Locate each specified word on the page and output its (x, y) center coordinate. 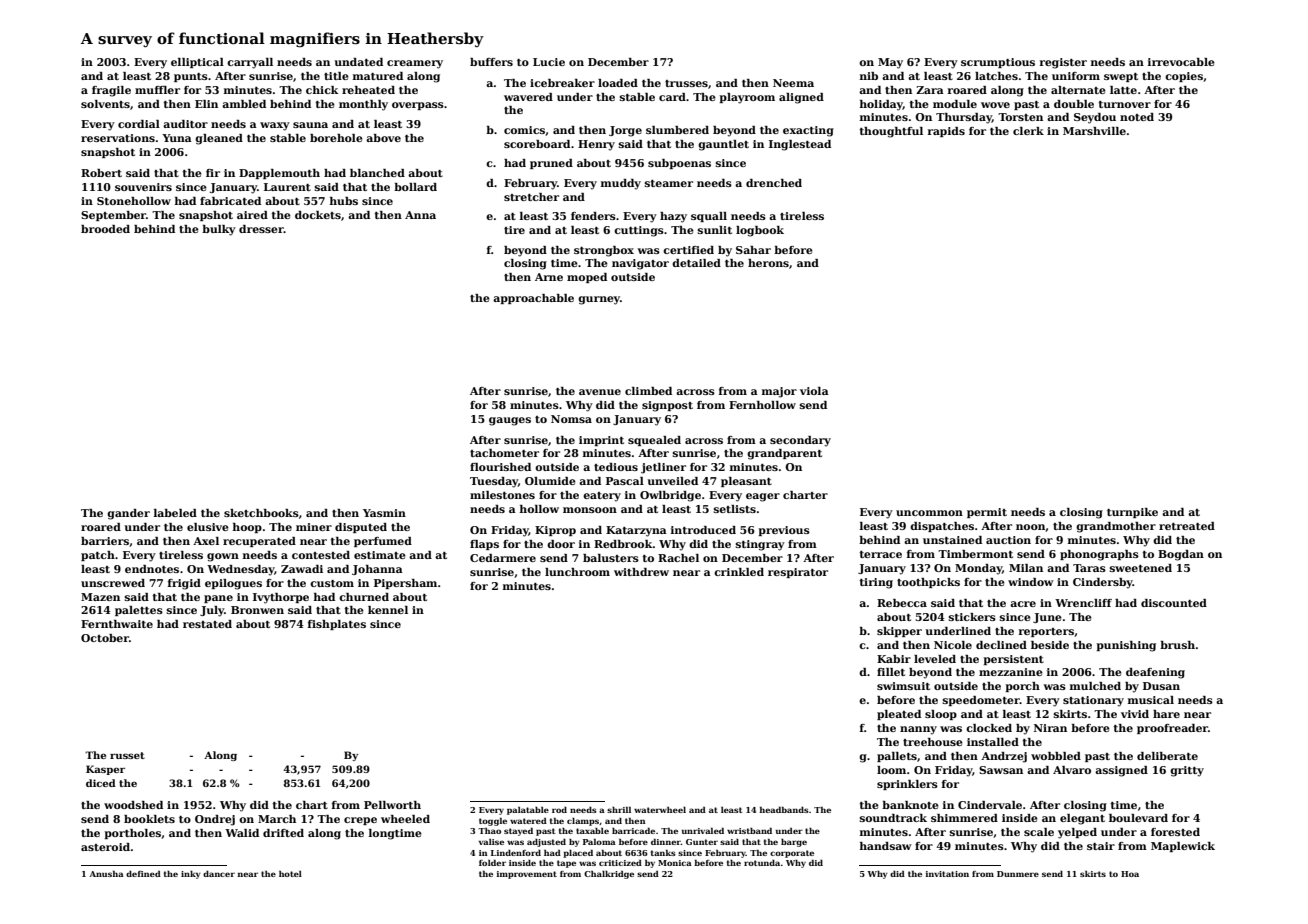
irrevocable (1181, 62)
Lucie (549, 62)
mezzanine (1011, 672)
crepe (360, 821)
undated (359, 62)
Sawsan (1001, 770)
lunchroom (577, 572)
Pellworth (392, 805)
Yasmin (384, 513)
